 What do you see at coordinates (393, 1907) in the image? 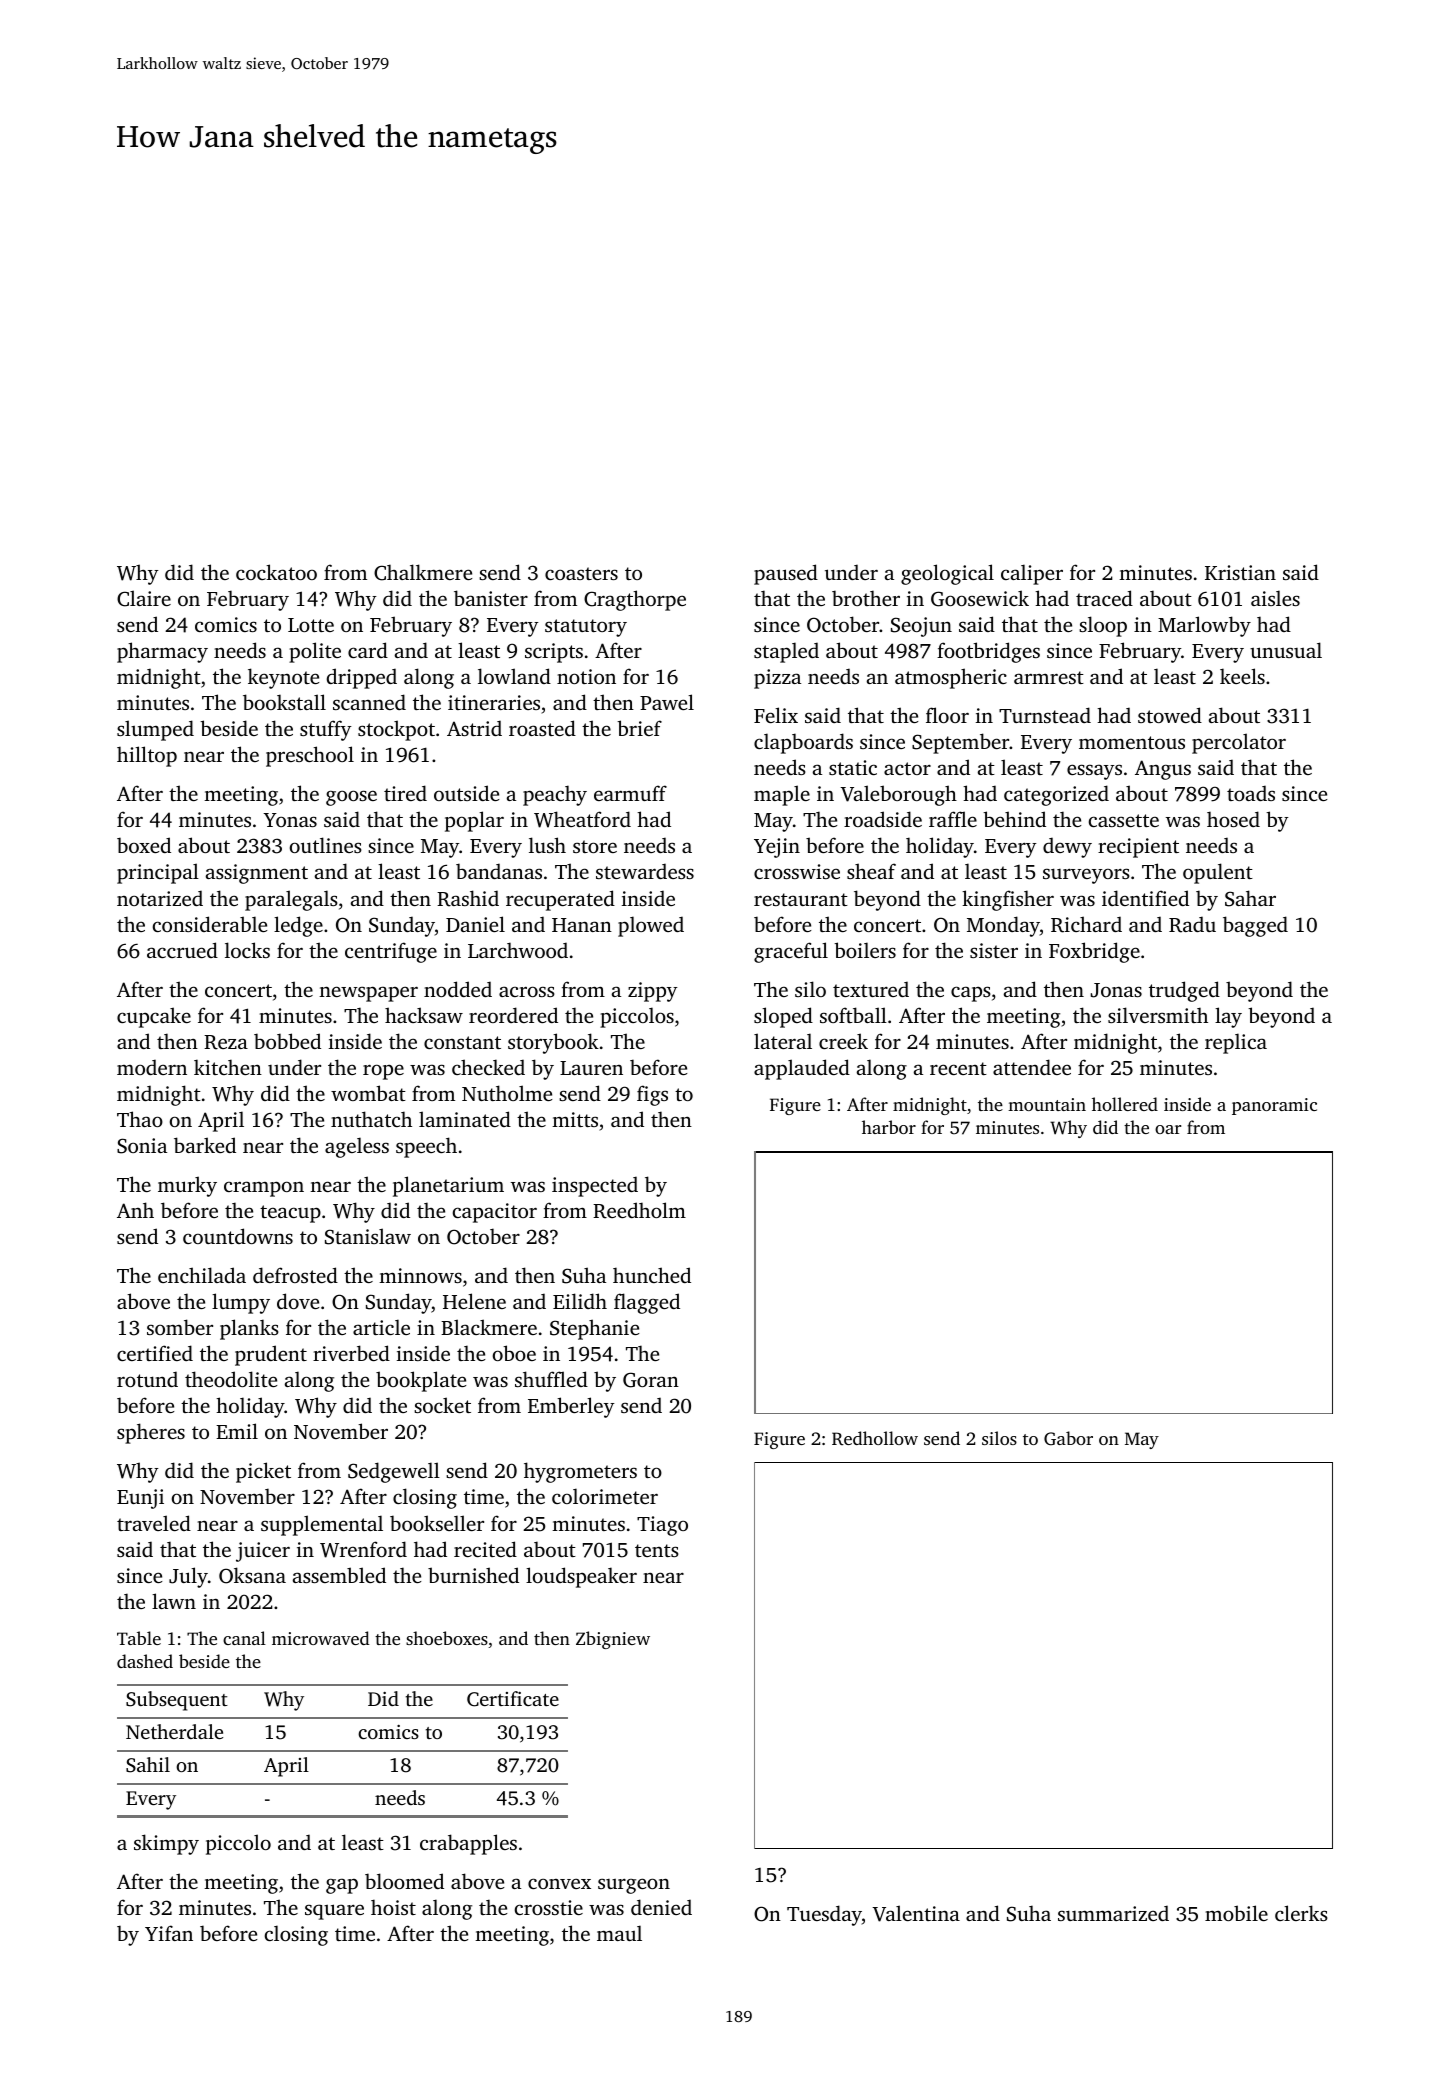
I see `hoist` at bounding box center [393, 1907].
